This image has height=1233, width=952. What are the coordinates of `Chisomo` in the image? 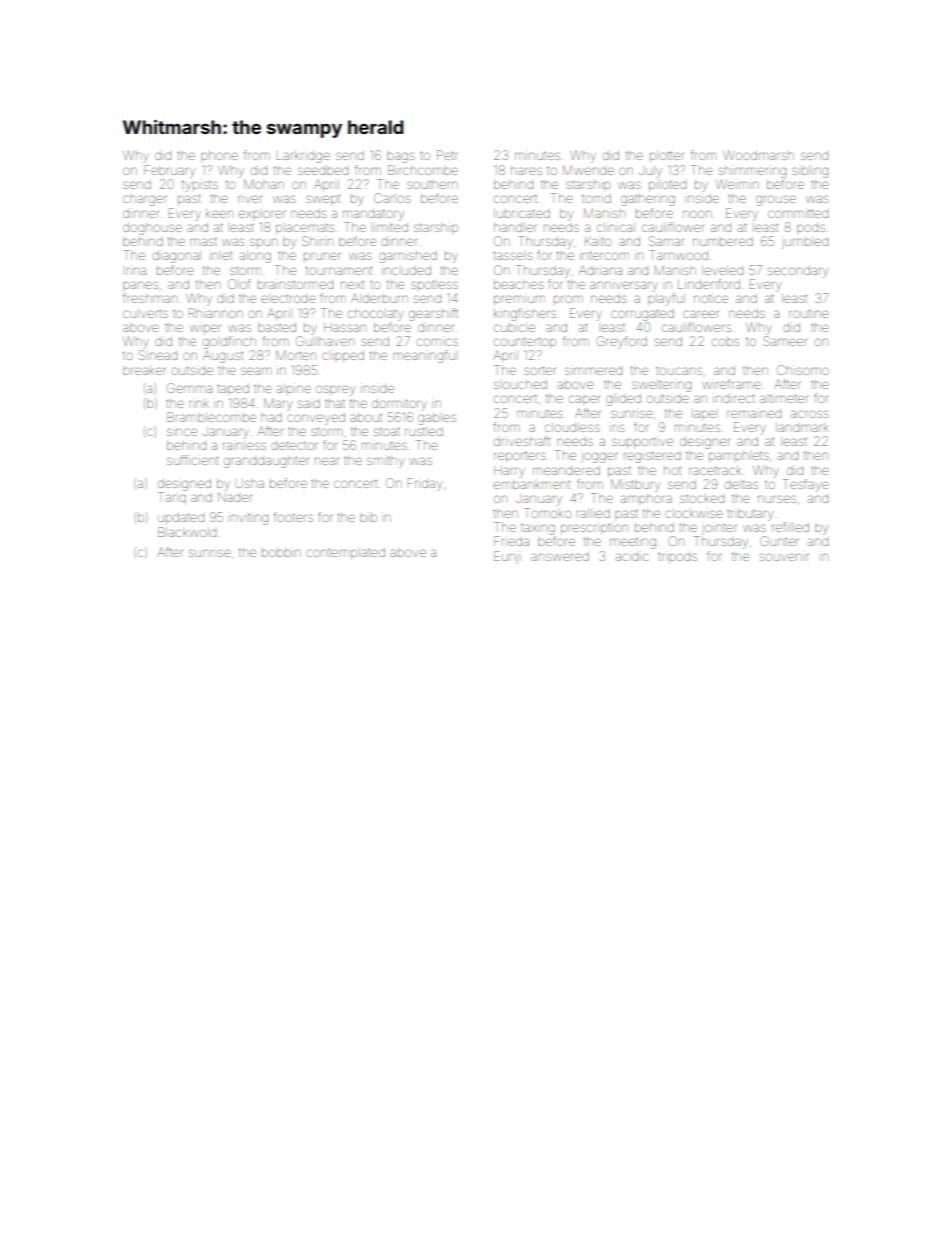 It's located at (803, 370).
